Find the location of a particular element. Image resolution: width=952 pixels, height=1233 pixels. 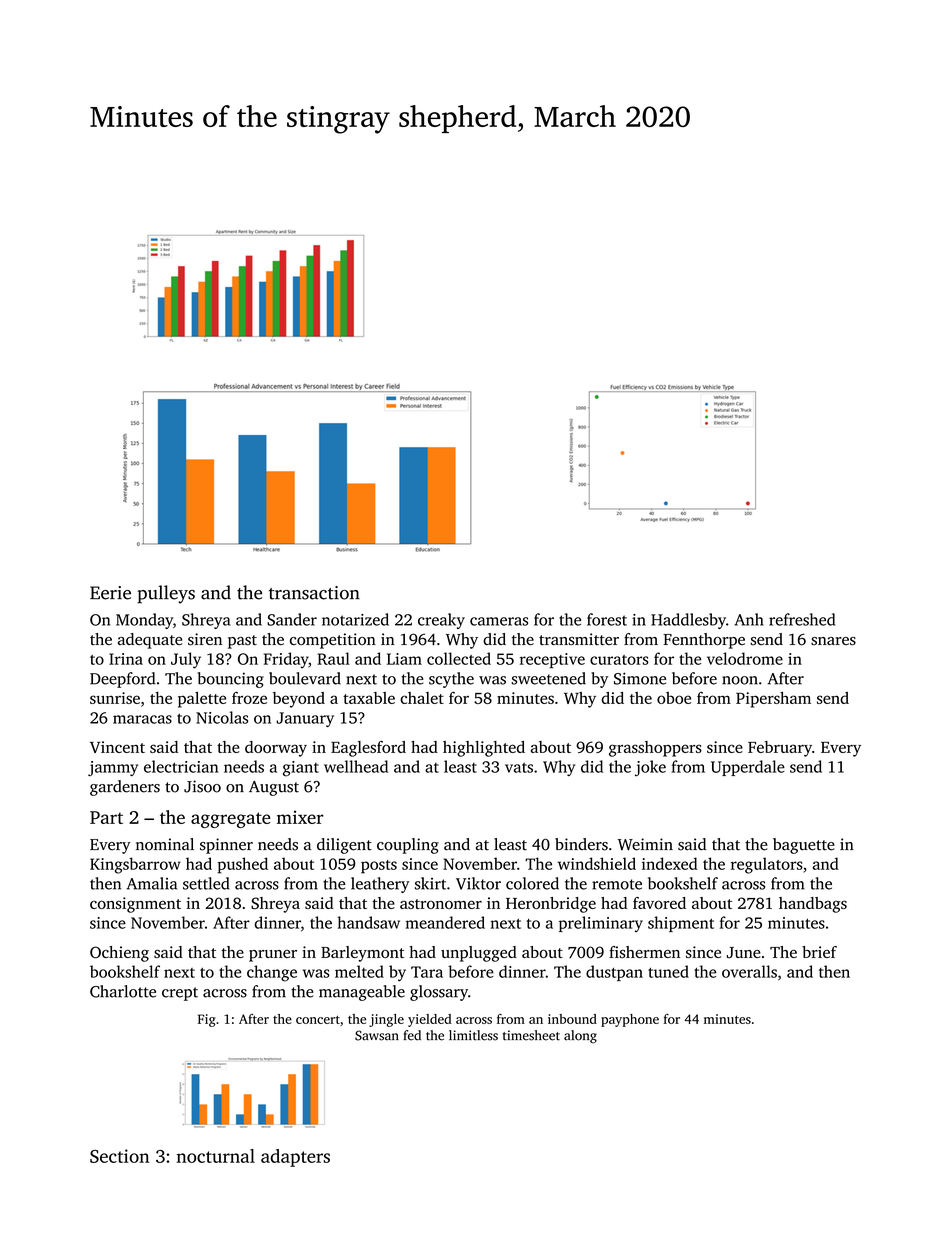

fishermen is located at coordinates (644, 952).
